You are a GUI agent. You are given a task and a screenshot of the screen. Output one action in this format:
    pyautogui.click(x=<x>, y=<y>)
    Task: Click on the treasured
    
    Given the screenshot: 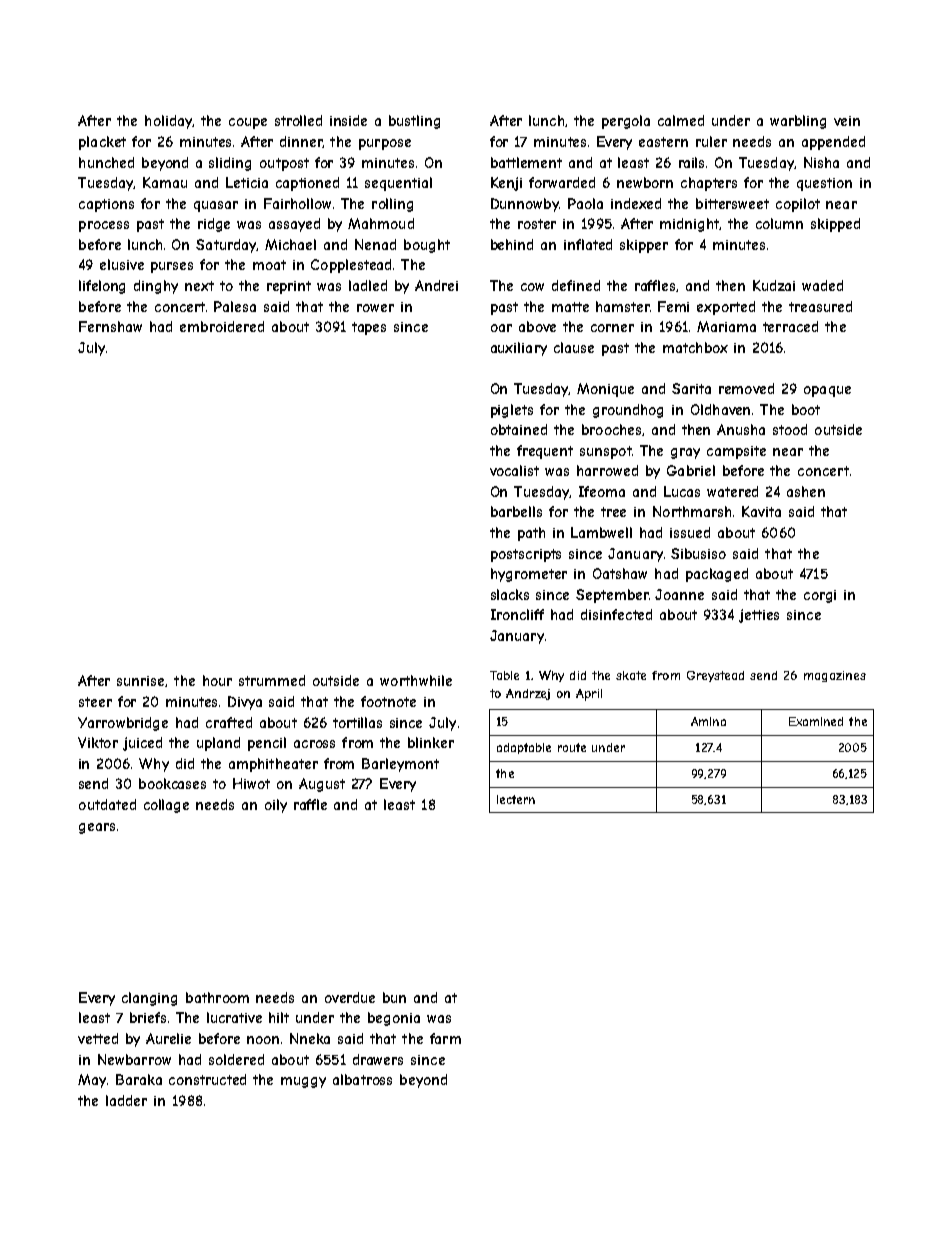 What is the action you would take?
    pyautogui.click(x=820, y=306)
